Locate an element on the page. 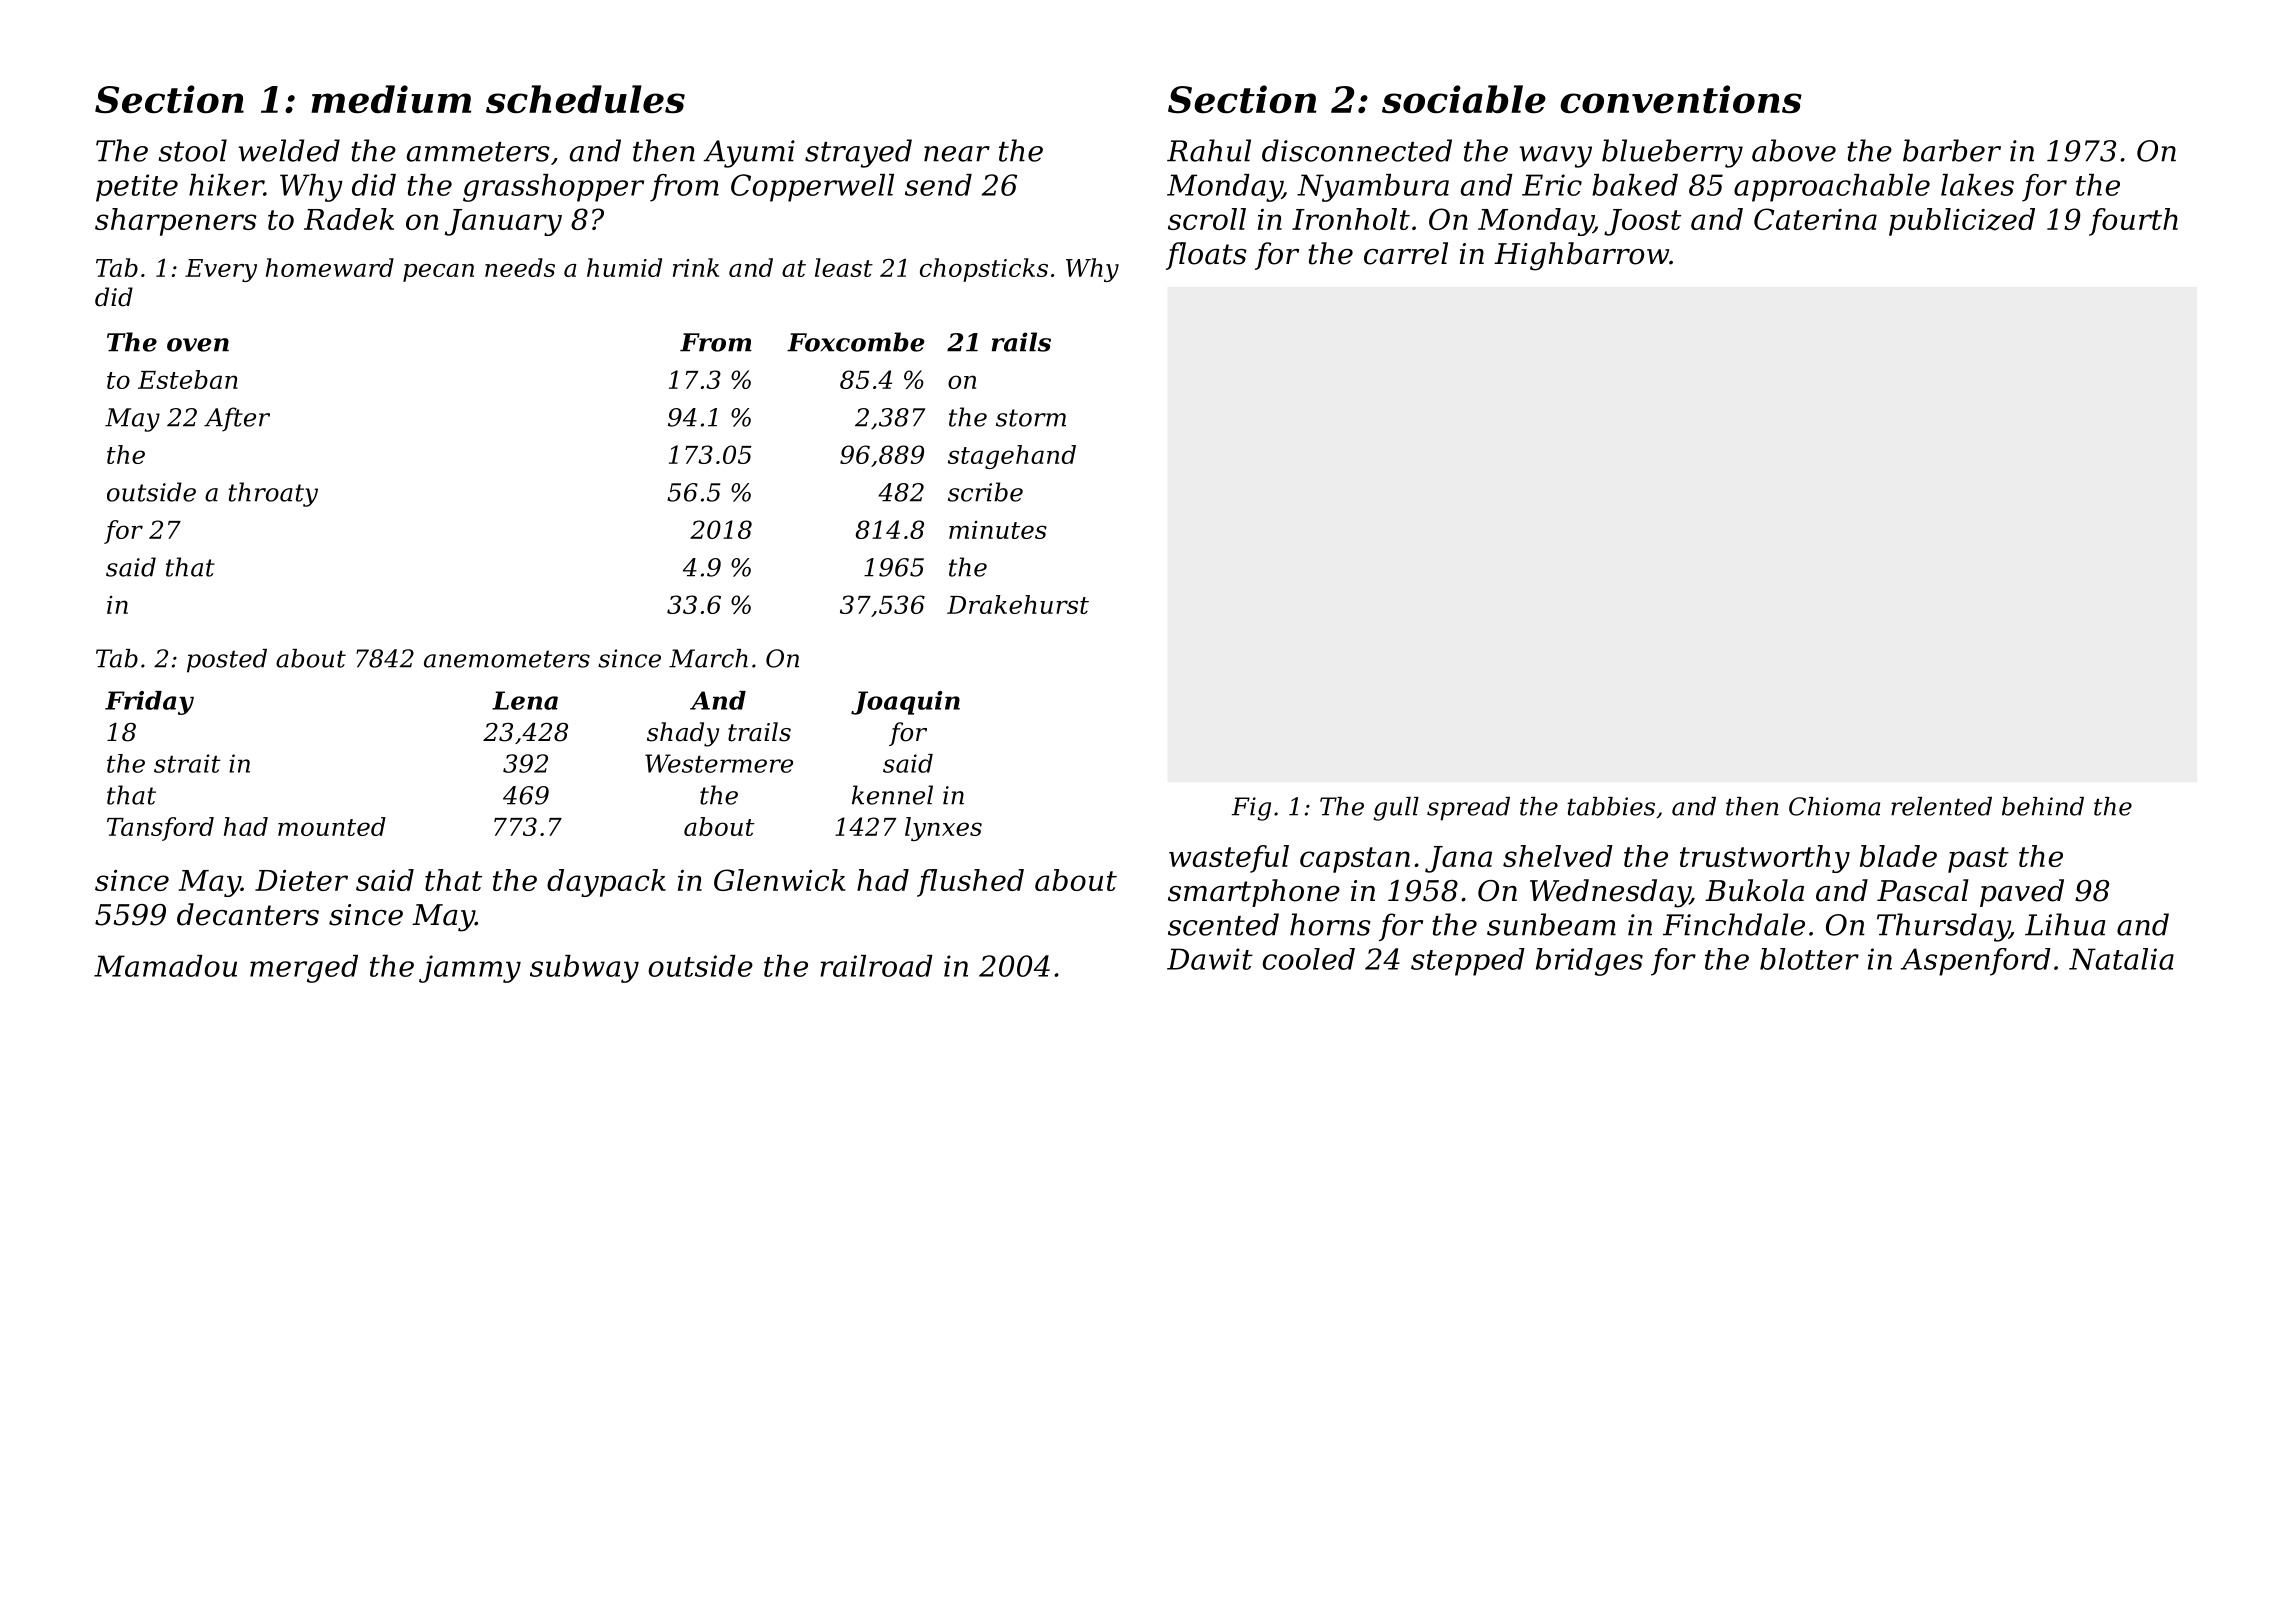 The image size is (2292, 1620). needs is located at coordinates (520, 267).
